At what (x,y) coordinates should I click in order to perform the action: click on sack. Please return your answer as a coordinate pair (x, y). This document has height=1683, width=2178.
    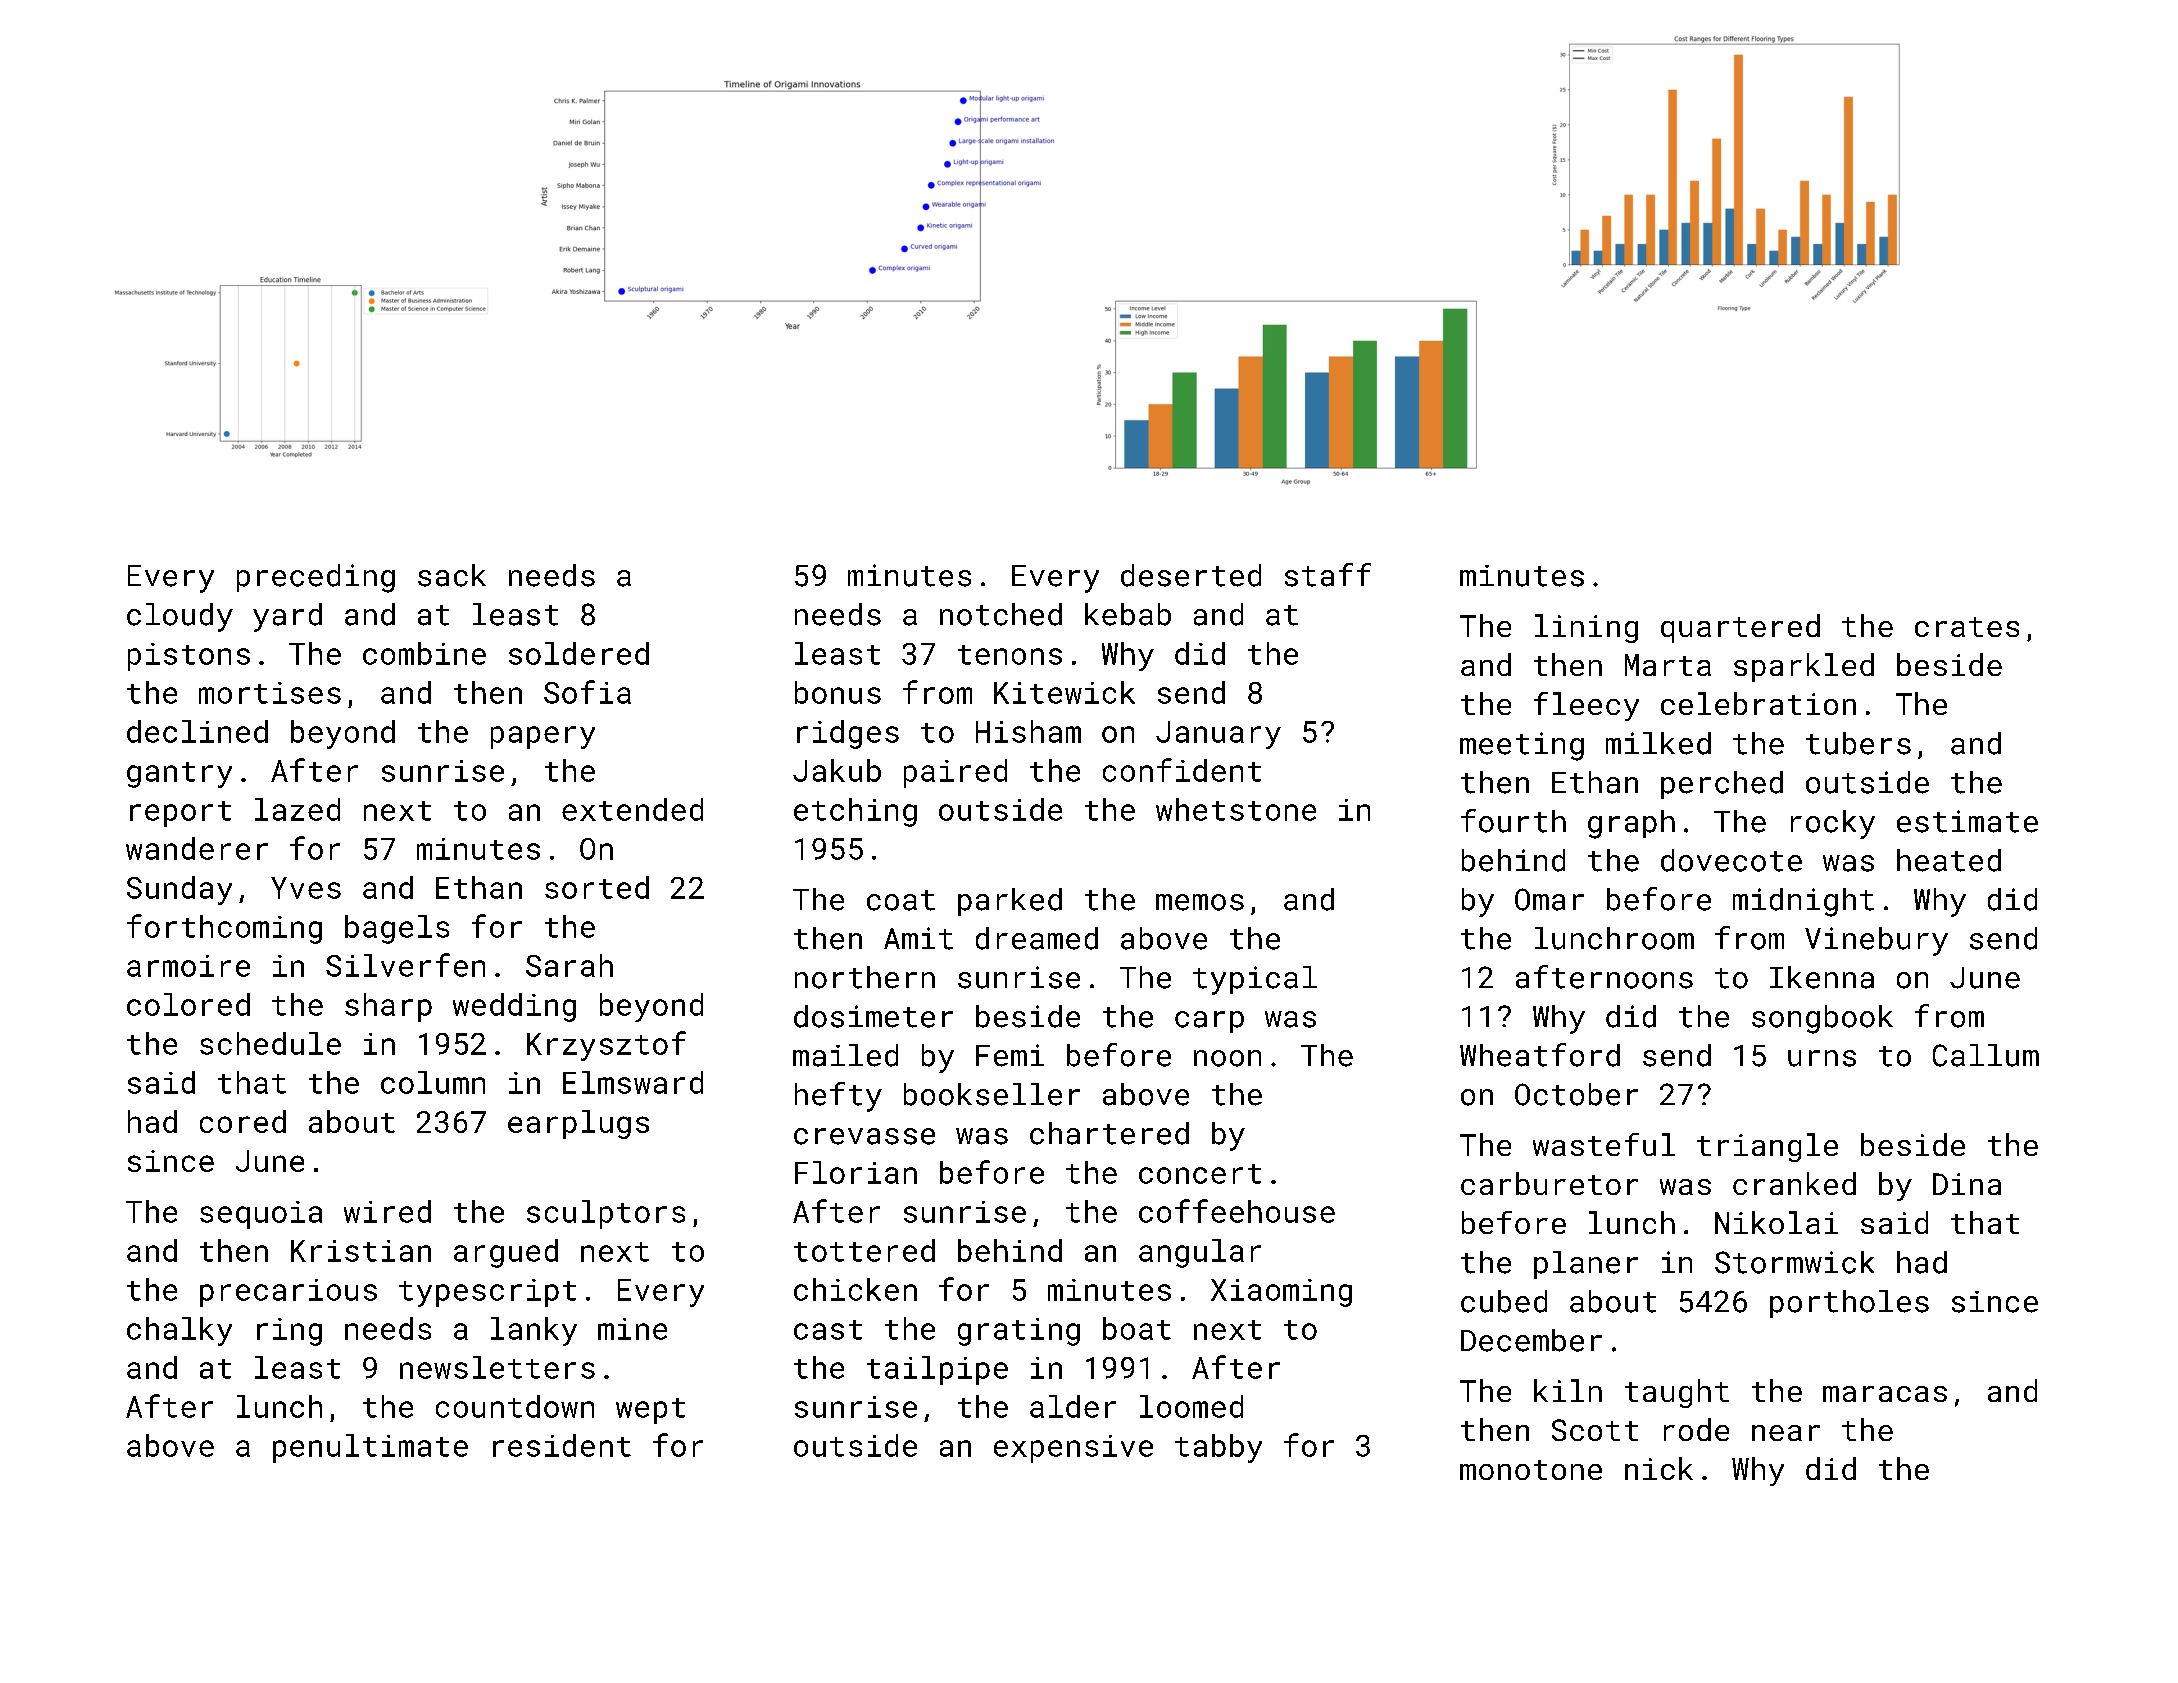
    Looking at the image, I should click on (452, 575).
